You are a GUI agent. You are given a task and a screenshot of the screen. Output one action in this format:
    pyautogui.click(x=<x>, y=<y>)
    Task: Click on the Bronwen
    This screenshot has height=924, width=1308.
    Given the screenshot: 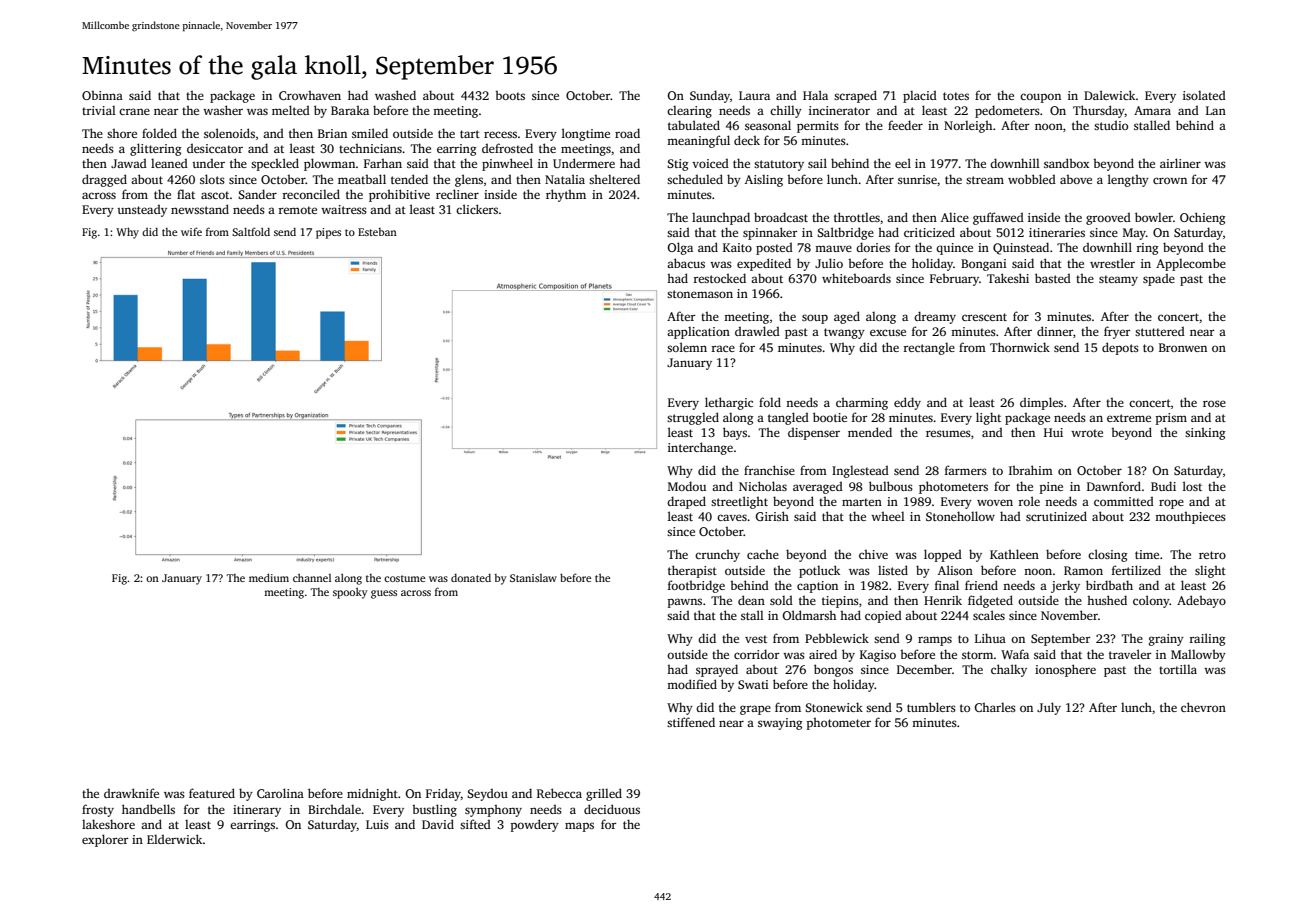 What is the action you would take?
    pyautogui.click(x=1183, y=347)
